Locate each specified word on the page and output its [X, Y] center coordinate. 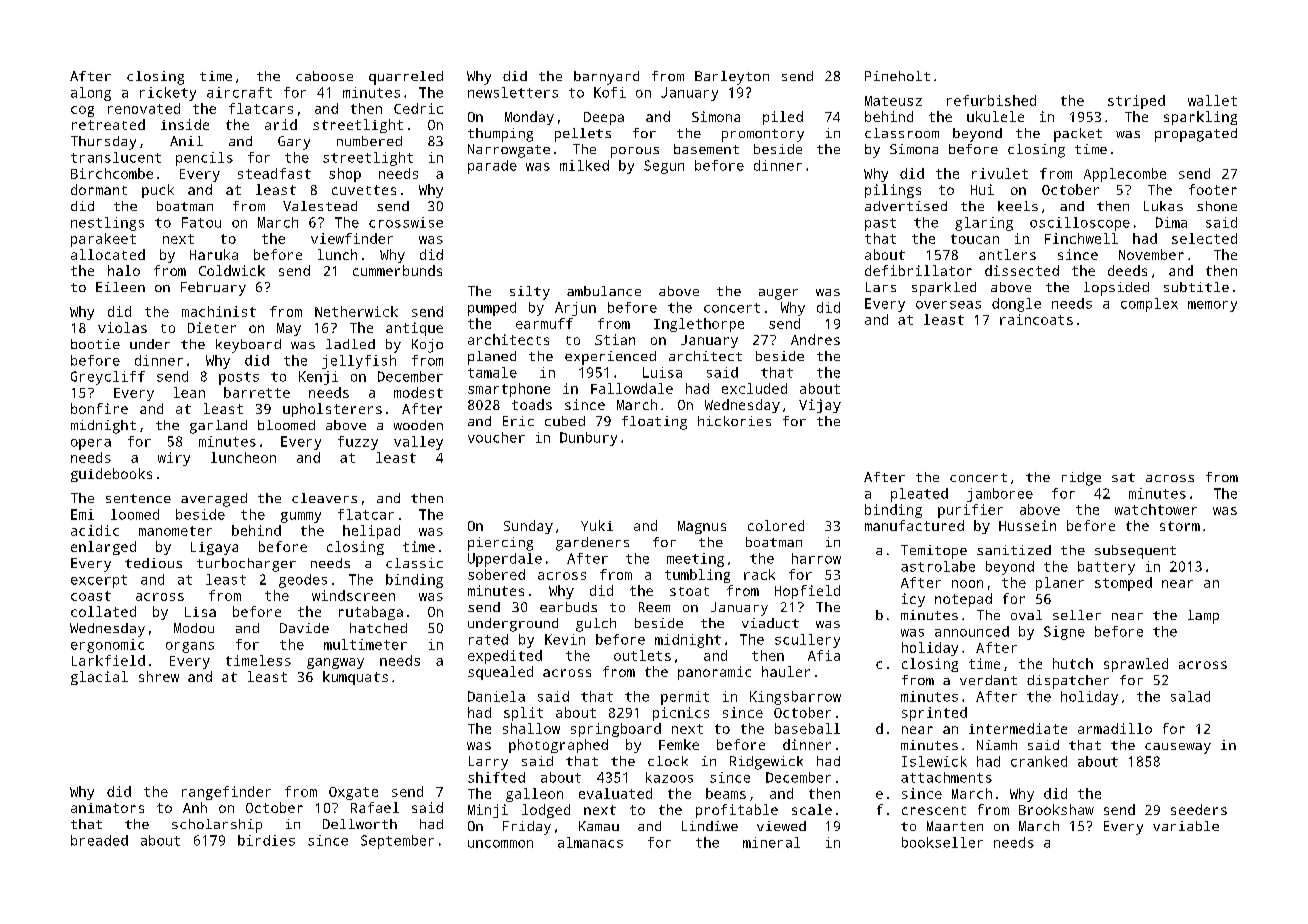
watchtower [1156, 509]
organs [190, 647]
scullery [807, 641]
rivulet [1000, 173]
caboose [324, 76]
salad [1190, 696]
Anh [195, 807]
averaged [214, 500]
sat [1123, 477]
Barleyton [732, 78]
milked [584, 165]
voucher [496, 437]
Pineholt [897, 76]
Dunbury [588, 439]
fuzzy [358, 443]
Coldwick [232, 270]
